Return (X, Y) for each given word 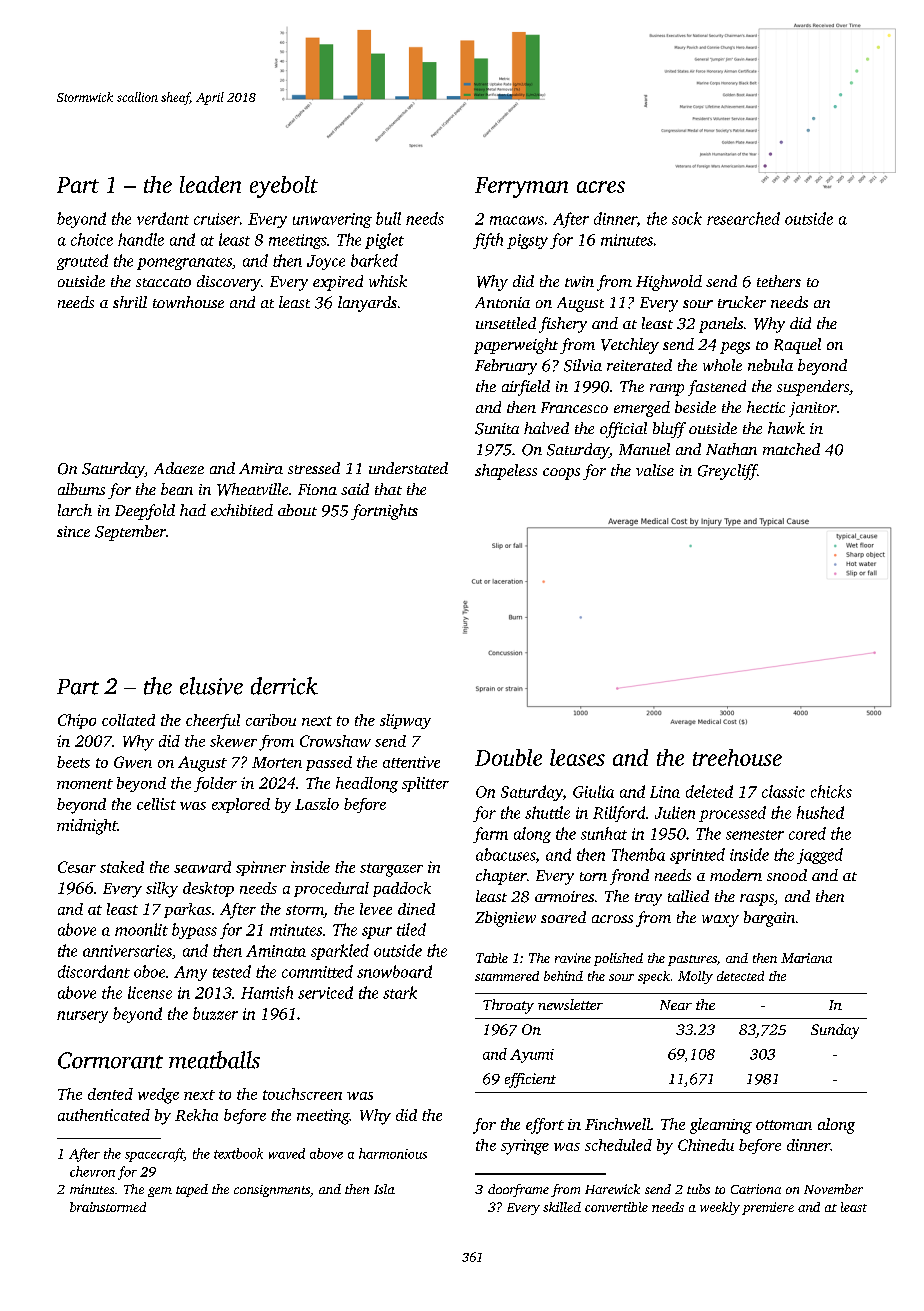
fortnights (384, 512)
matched (791, 449)
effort (545, 1126)
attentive (411, 762)
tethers (779, 281)
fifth (488, 241)
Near (676, 1005)
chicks (831, 791)
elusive (211, 686)
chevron (92, 1171)
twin (579, 281)
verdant (163, 218)
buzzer (215, 1013)
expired (338, 283)
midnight (87, 827)
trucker (742, 302)
